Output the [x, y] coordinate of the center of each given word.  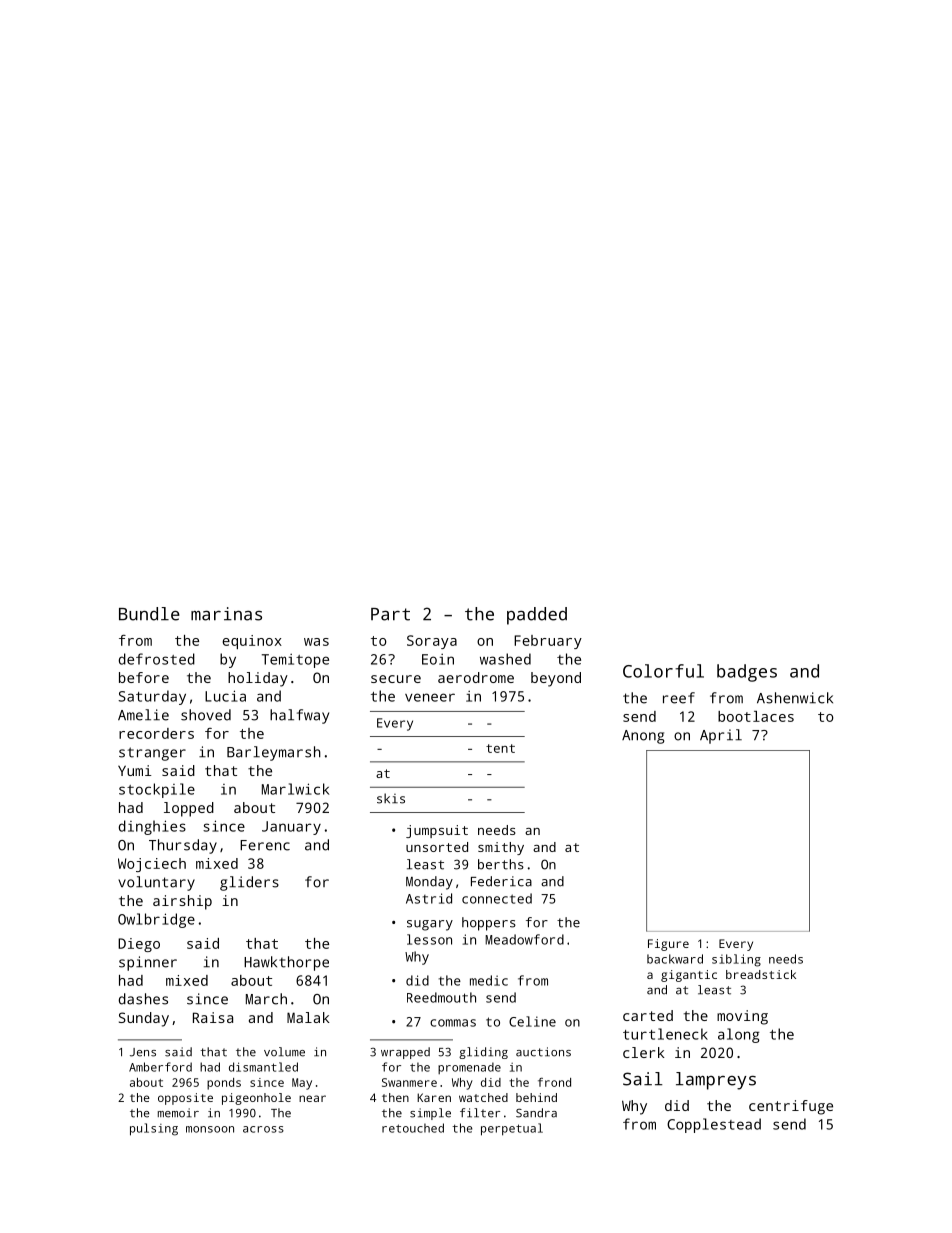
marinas [226, 614]
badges [747, 673]
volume [284, 1052]
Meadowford [524, 939]
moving [742, 1017]
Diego [139, 945]
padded [537, 616]
